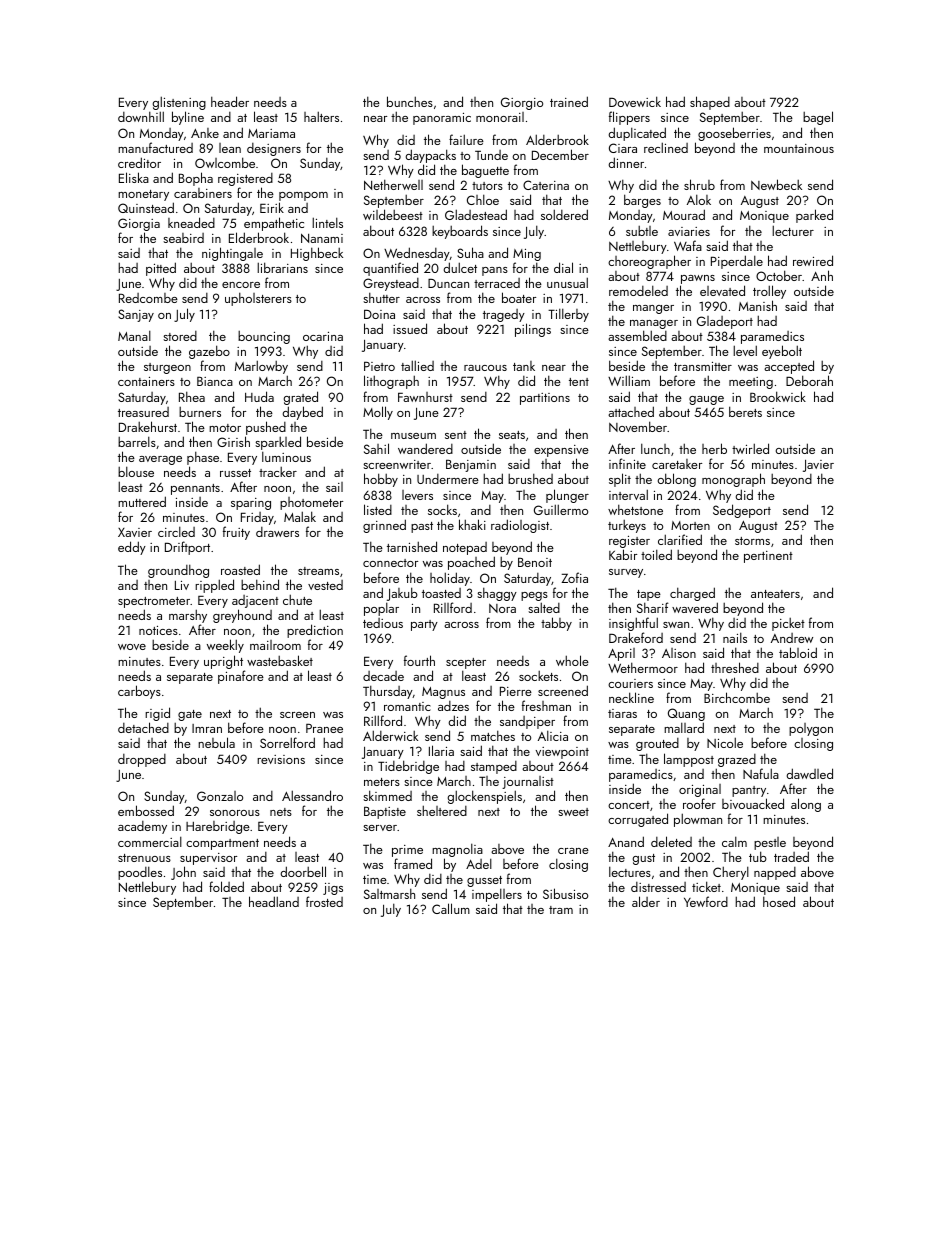 Image resolution: width=952 pixels, height=1233 pixels. Describe the element at coordinates (143, 412) in the screenshot. I see `treasured` at that location.
